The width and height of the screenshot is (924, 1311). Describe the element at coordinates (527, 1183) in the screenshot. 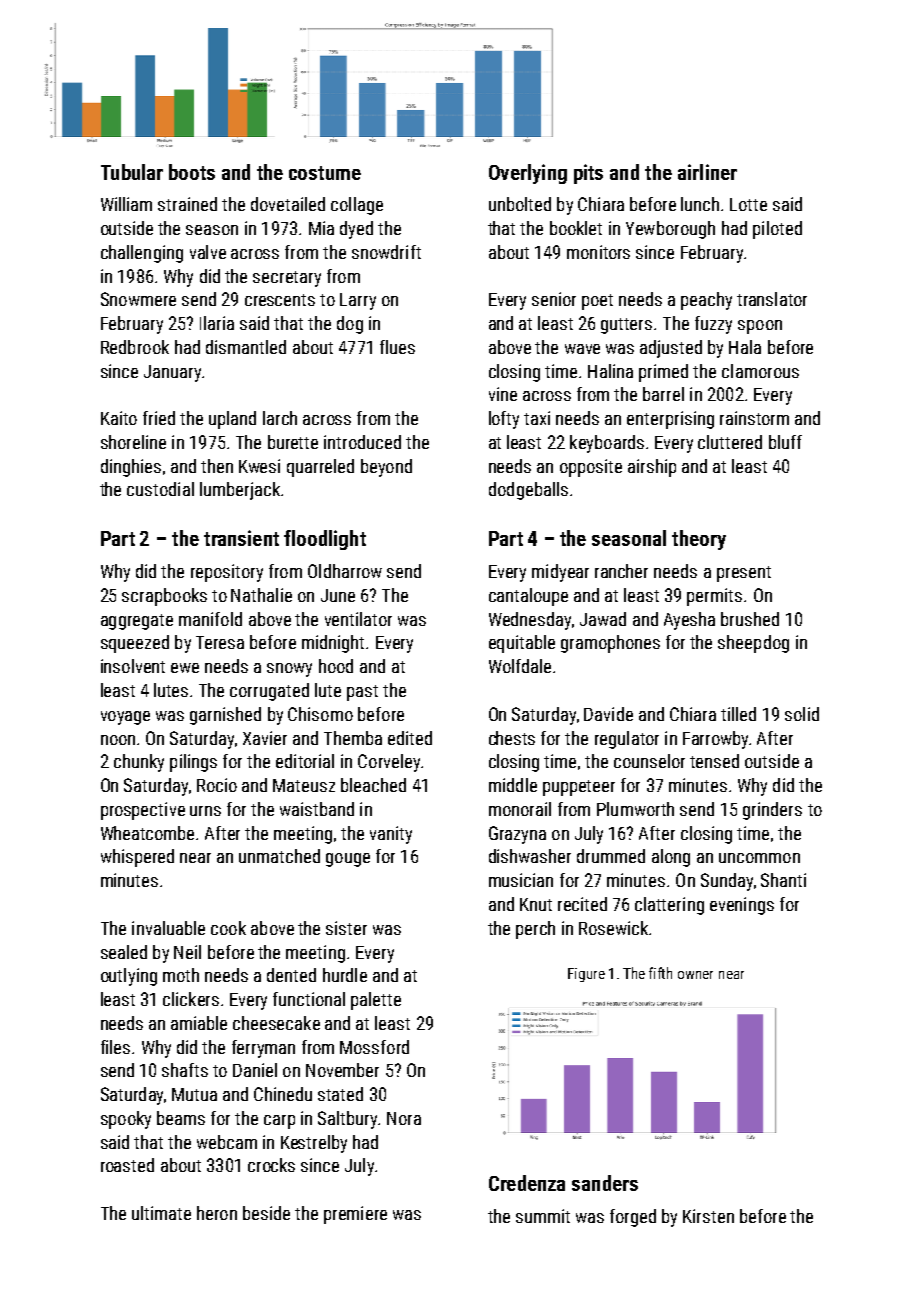

I see `Credenza` at that location.
